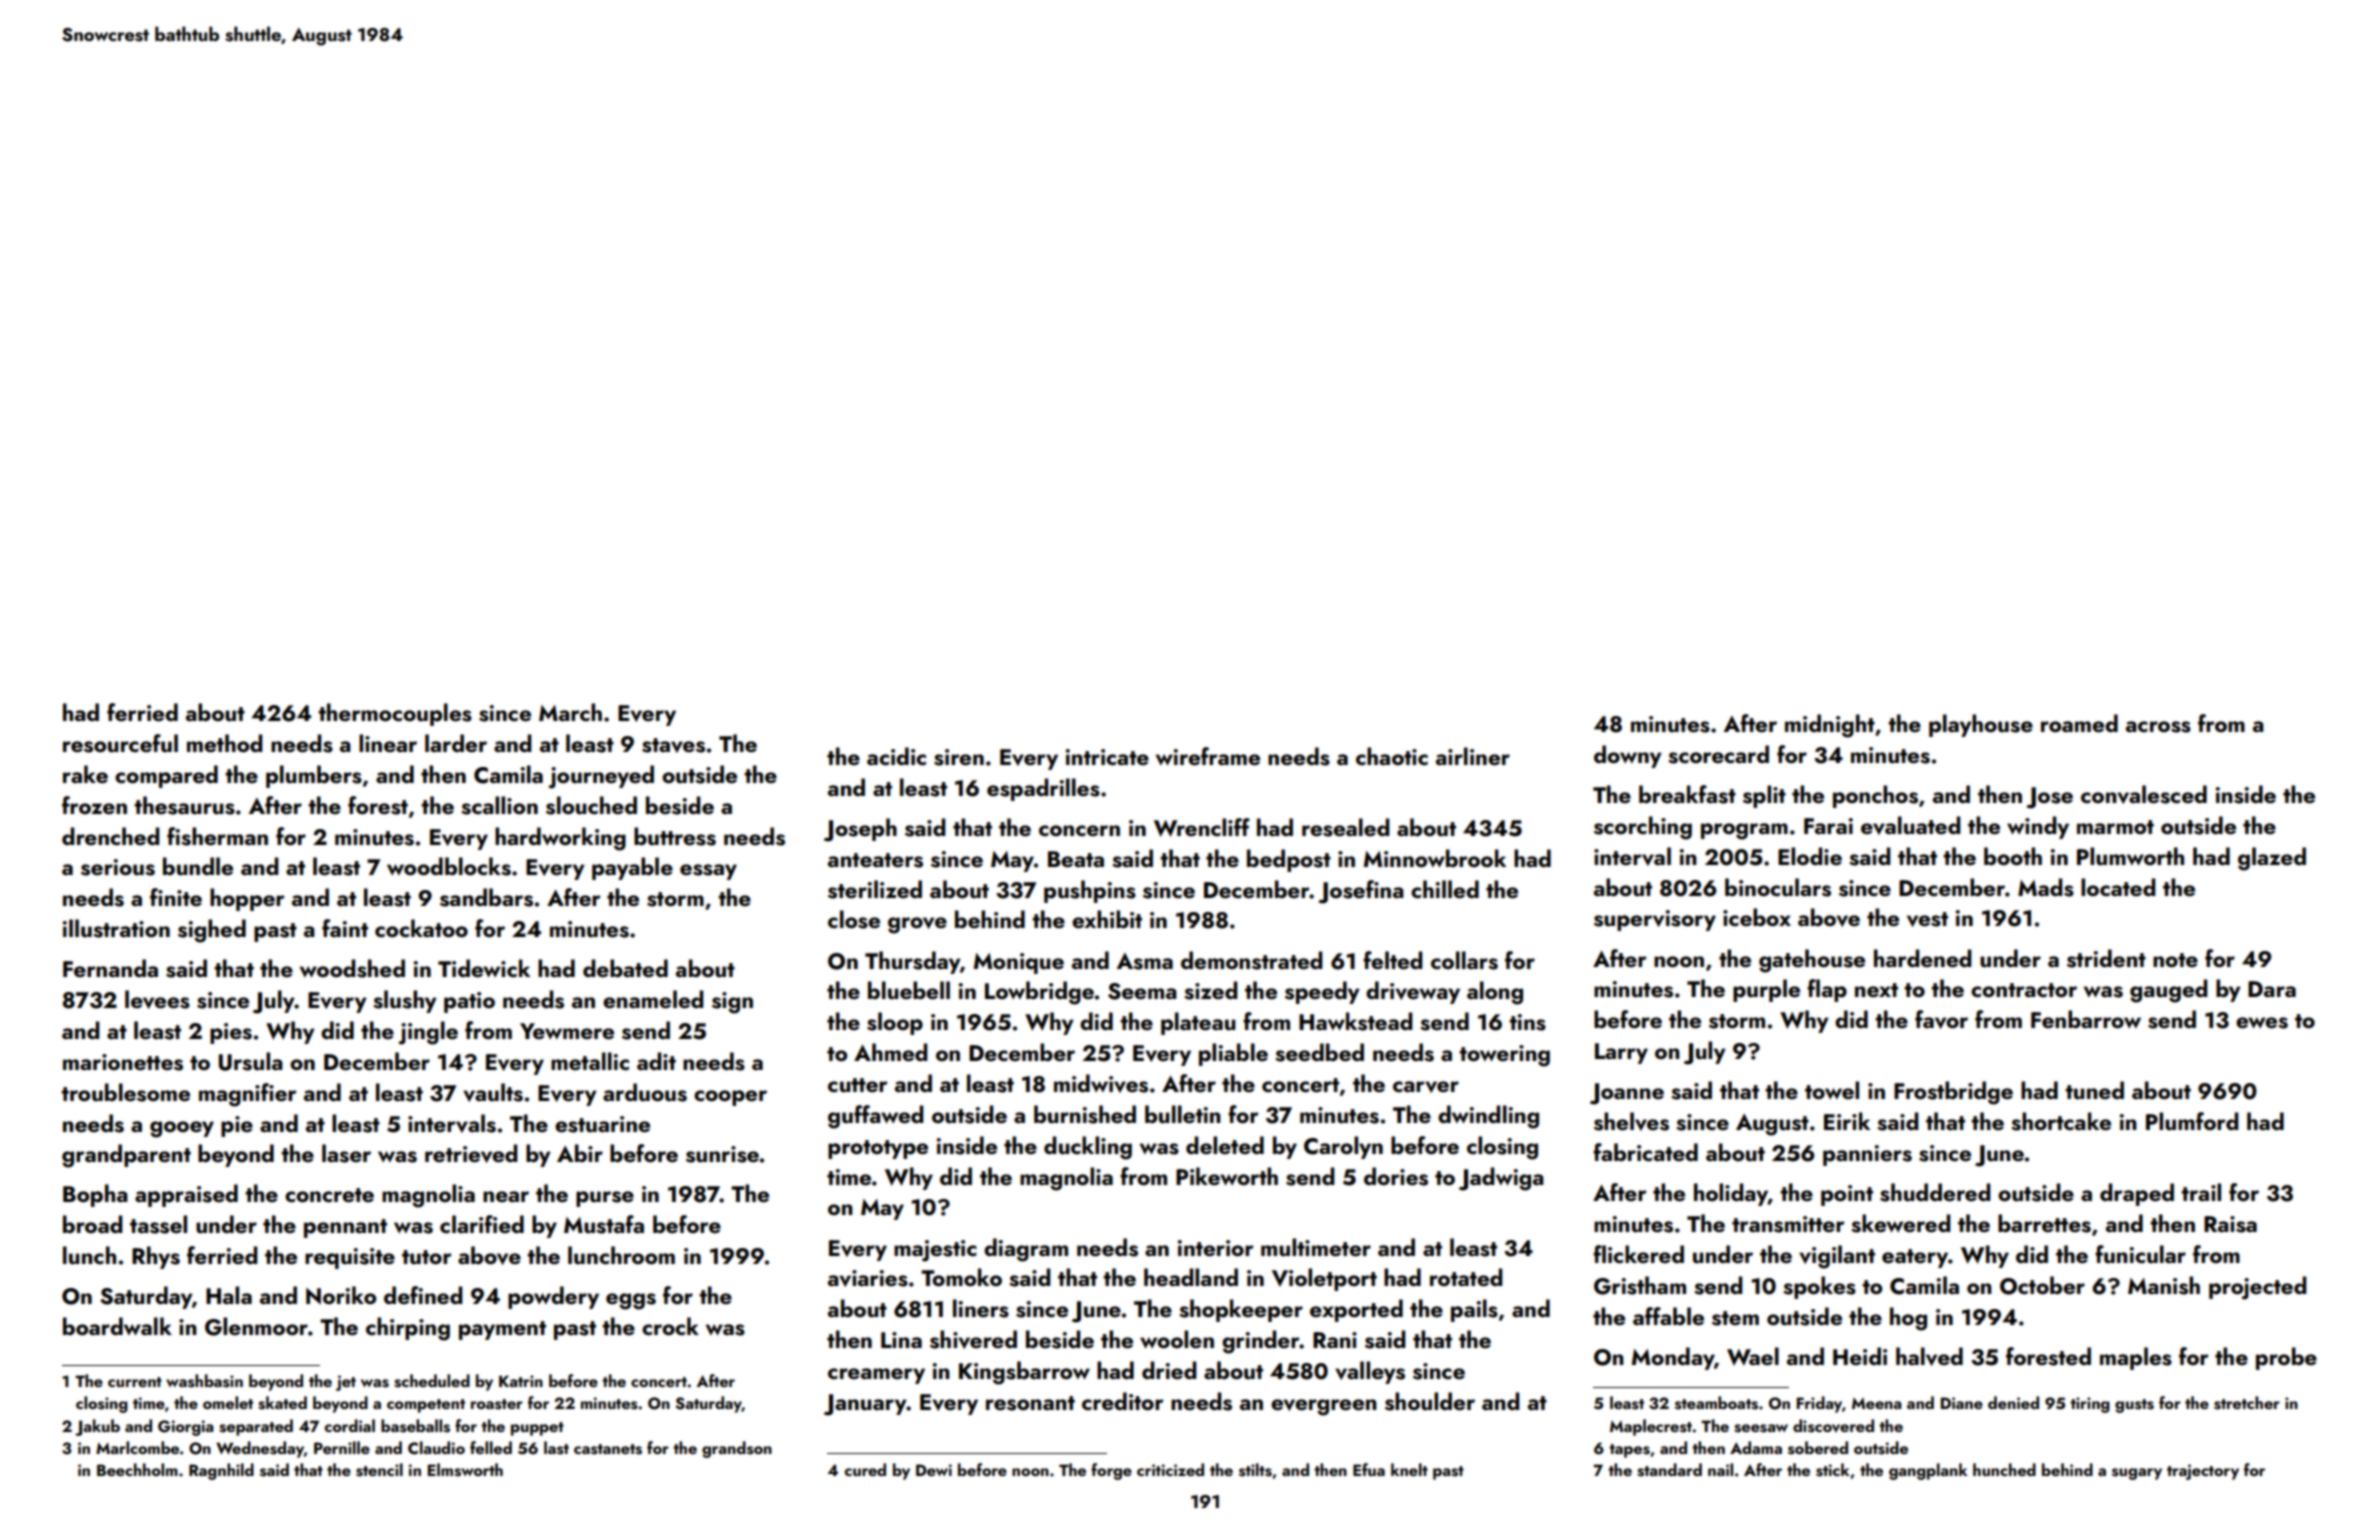 The image size is (2380, 1540). Describe the element at coordinates (1088, 1148) in the image. I see `duckling` at that location.
